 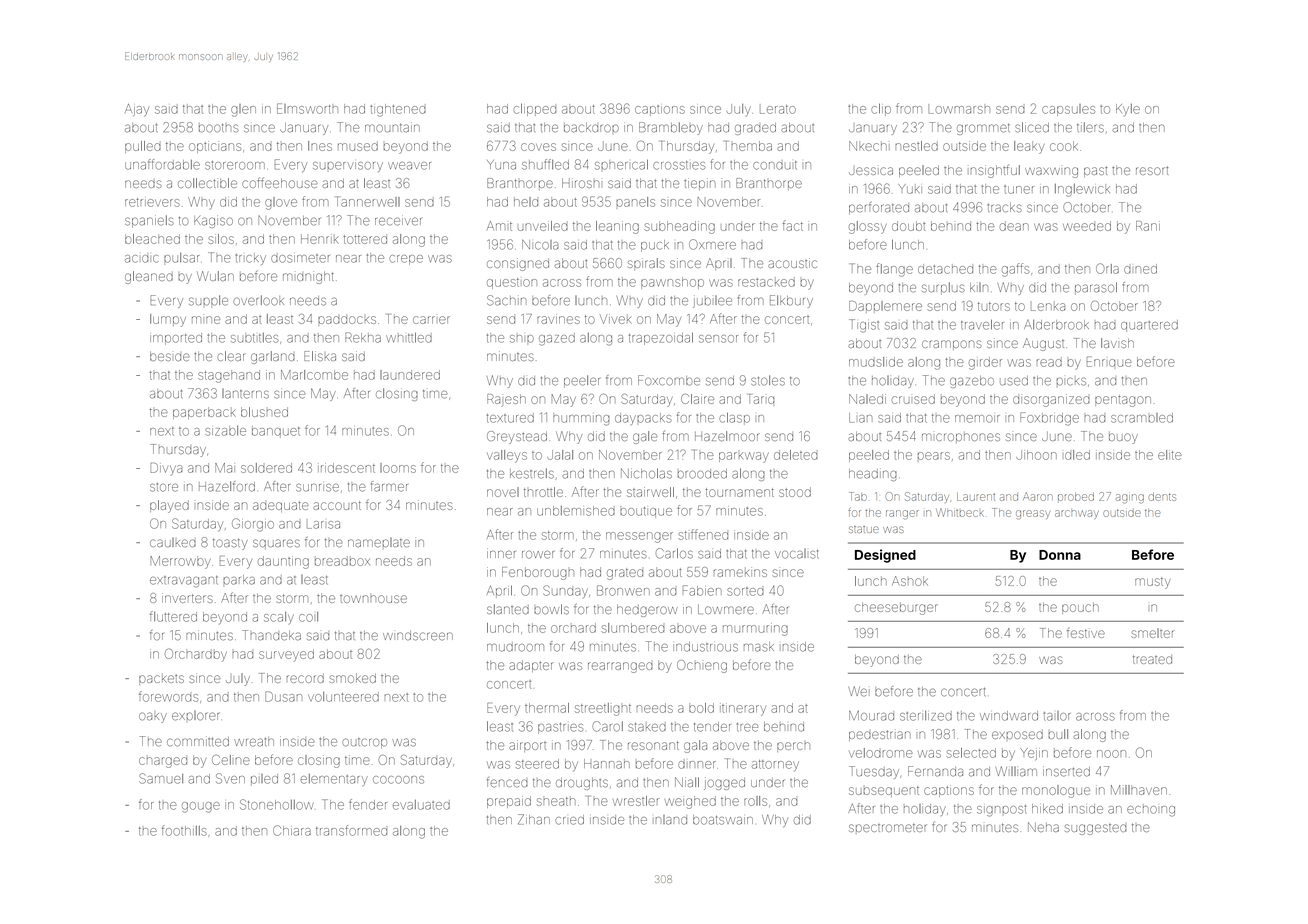 What do you see at coordinates (508, 609) in the image?
I see `slanted` at bounding box center [508, 609].
